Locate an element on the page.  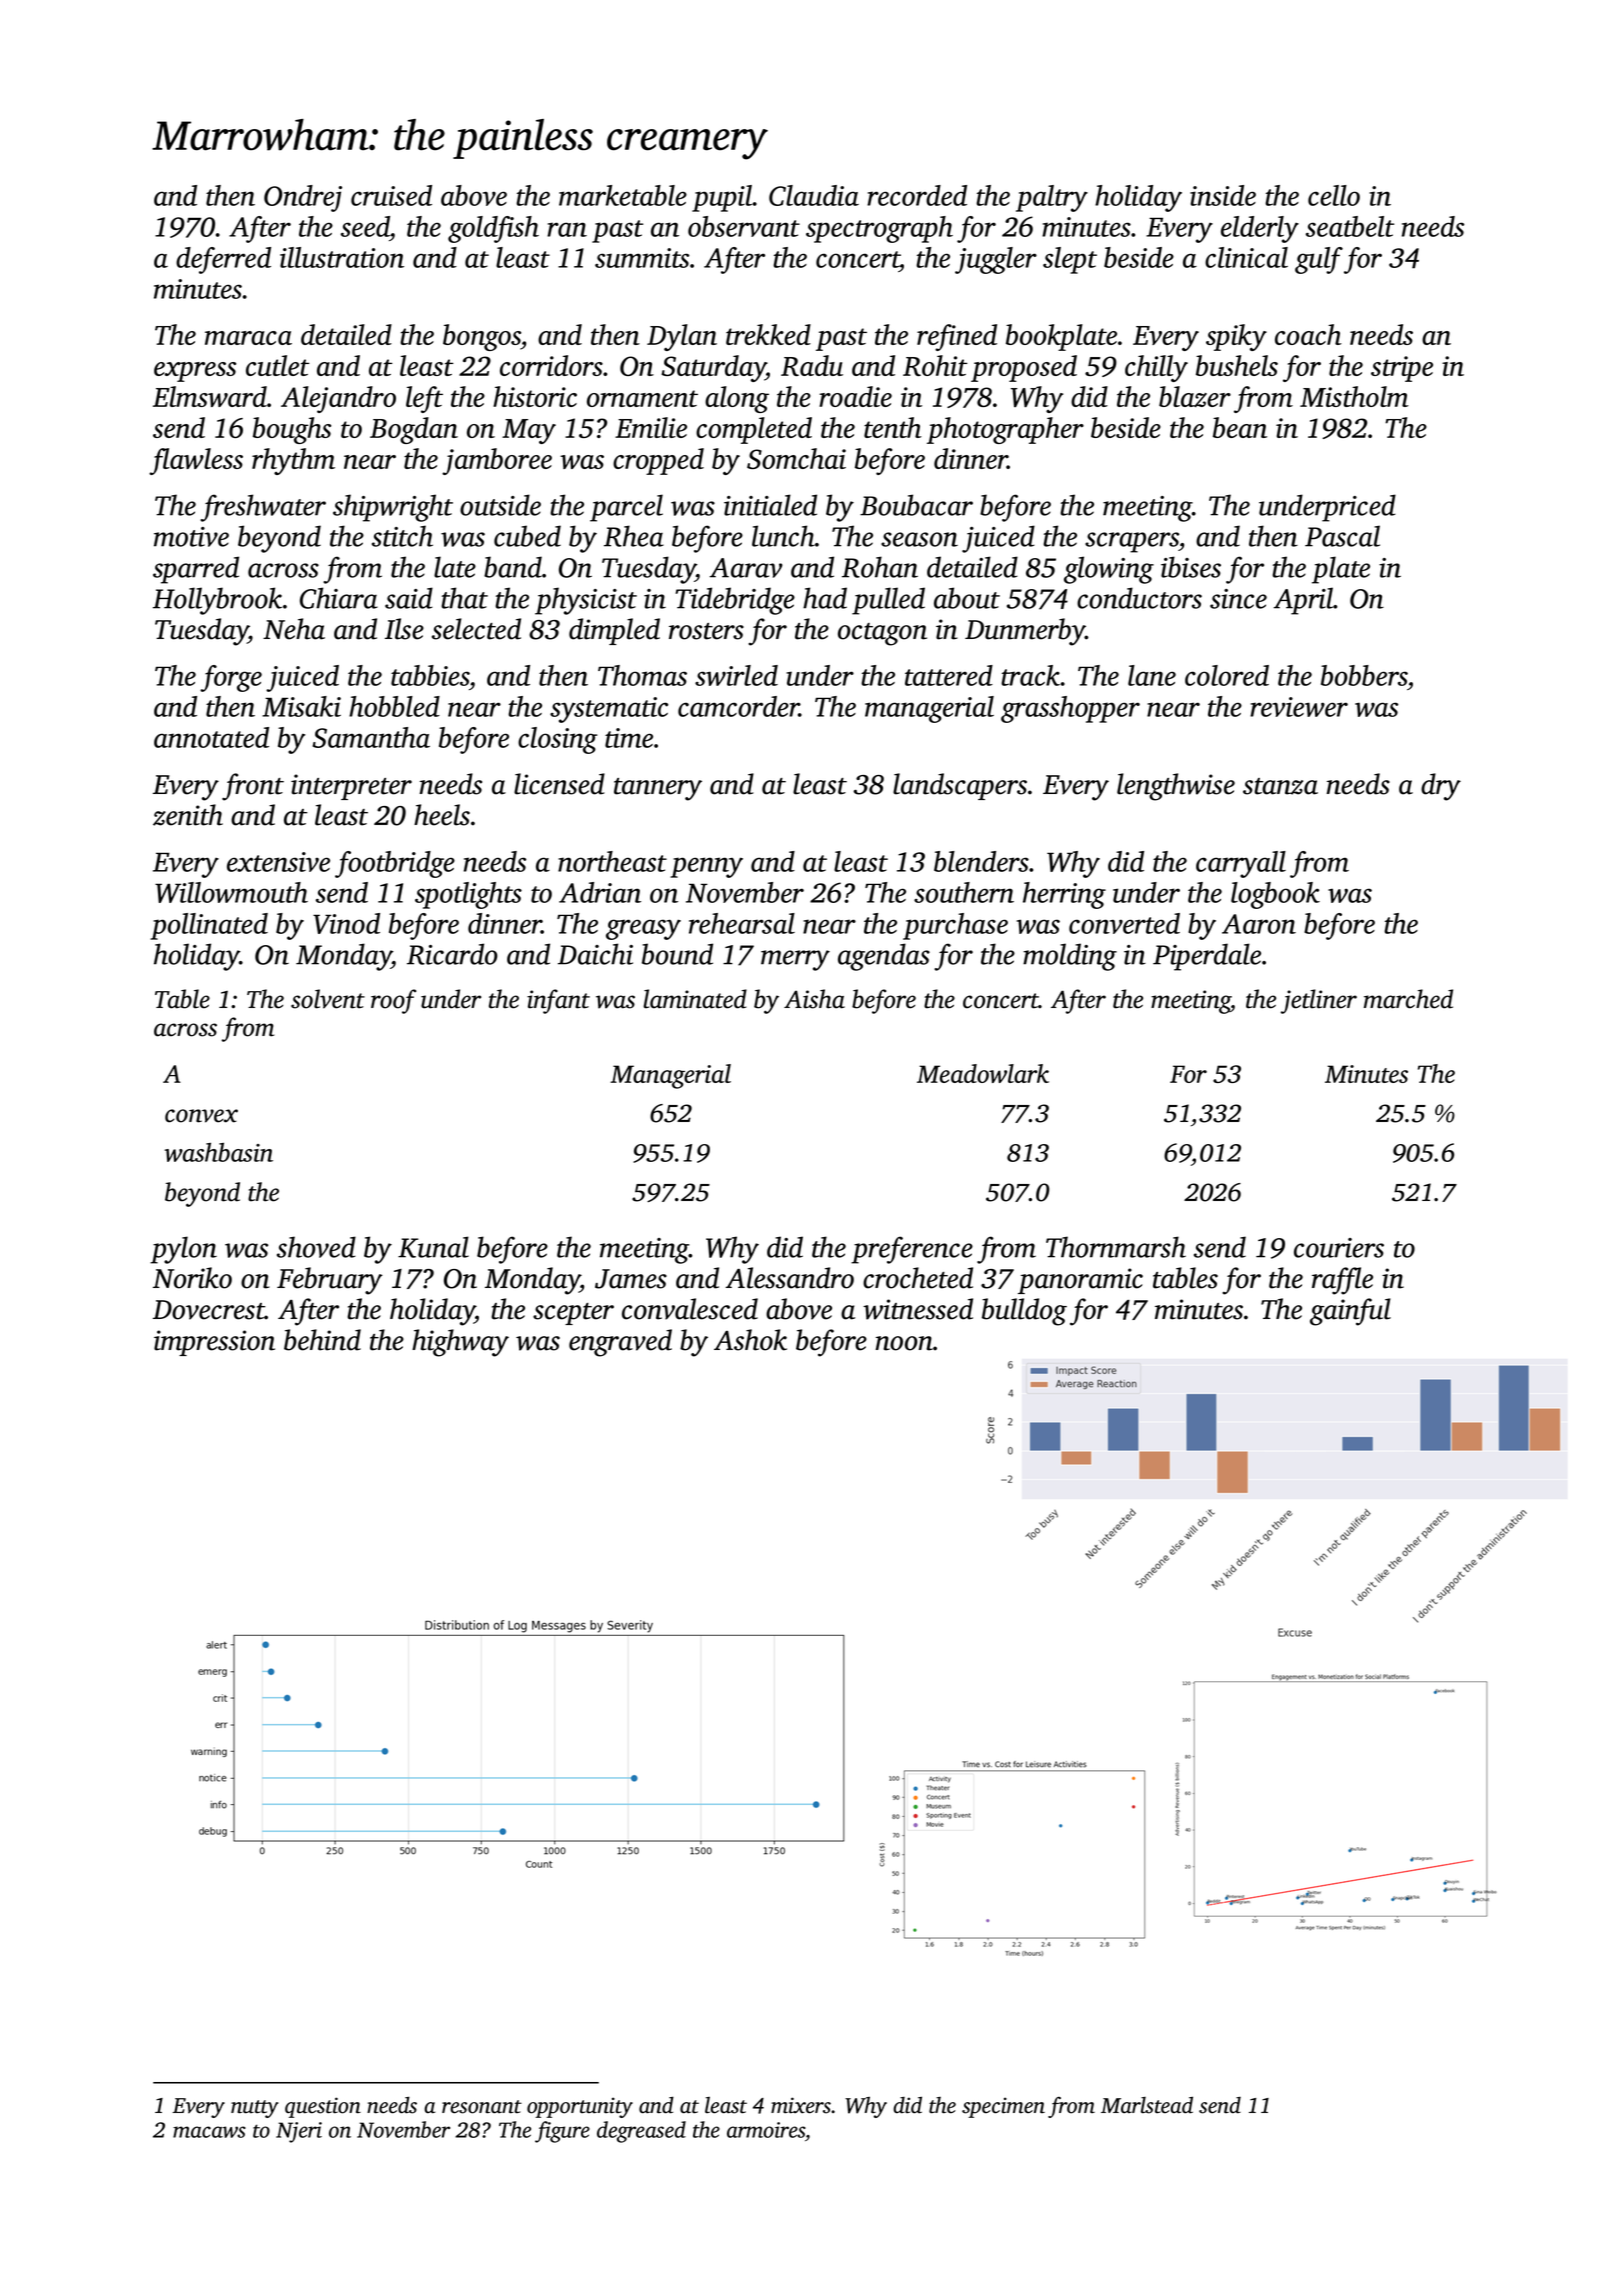
Chiara is located at coordinates (339, 598).
